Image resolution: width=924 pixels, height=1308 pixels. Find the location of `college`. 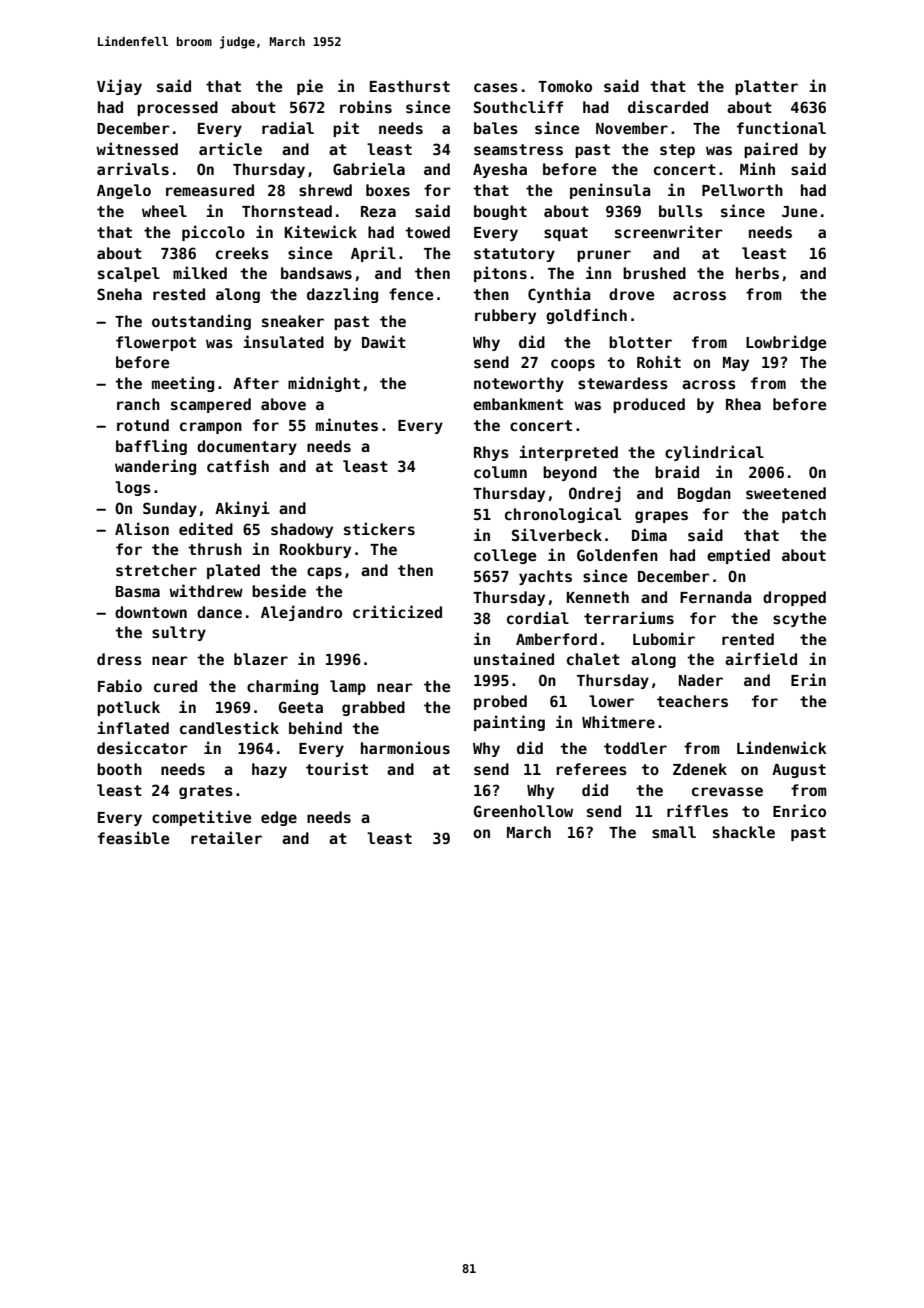

college is located at coordinates (505, 556).
